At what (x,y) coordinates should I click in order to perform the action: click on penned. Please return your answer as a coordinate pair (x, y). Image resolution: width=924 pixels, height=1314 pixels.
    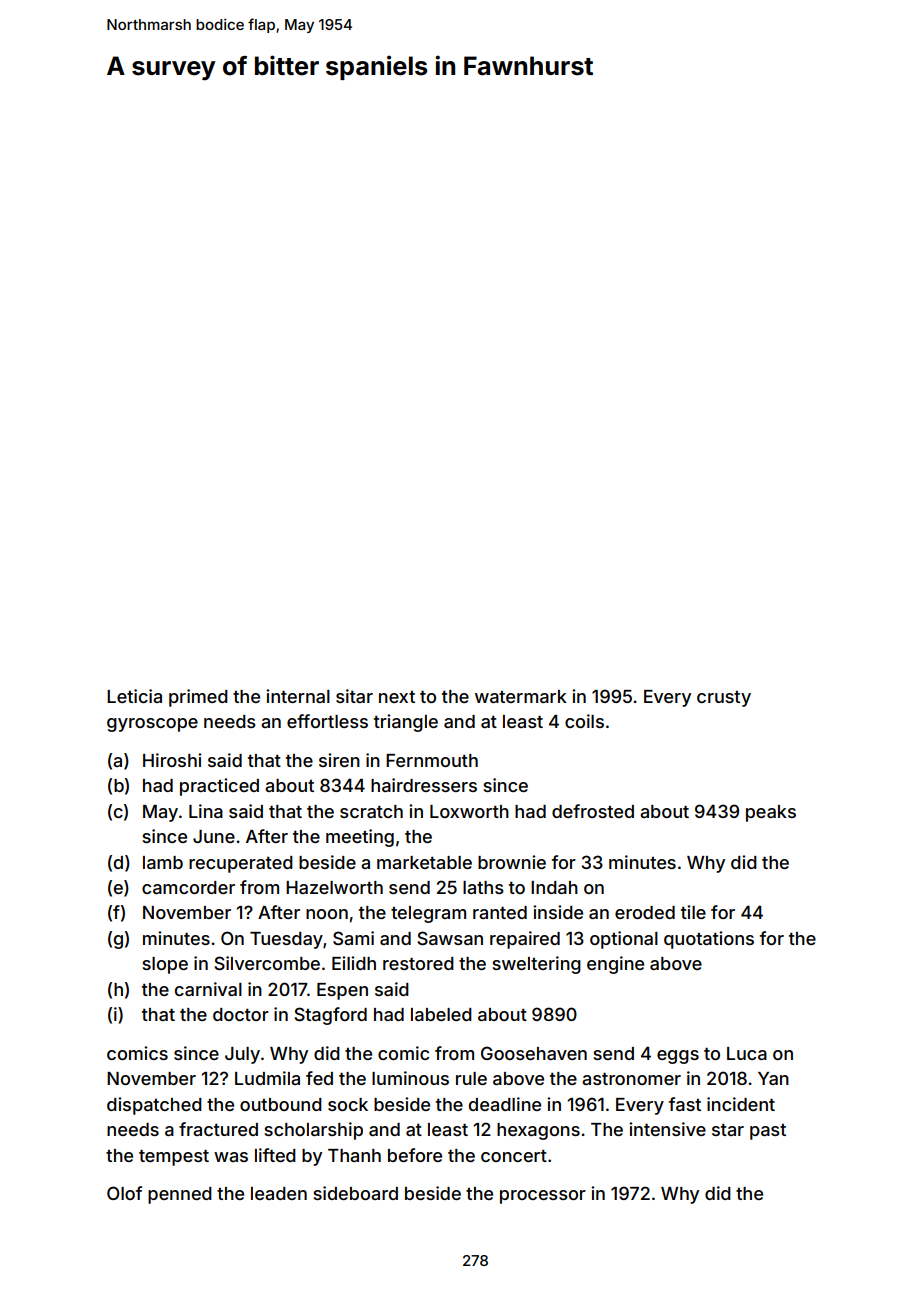
    Looking at the image, I should click on (180, 1195).
